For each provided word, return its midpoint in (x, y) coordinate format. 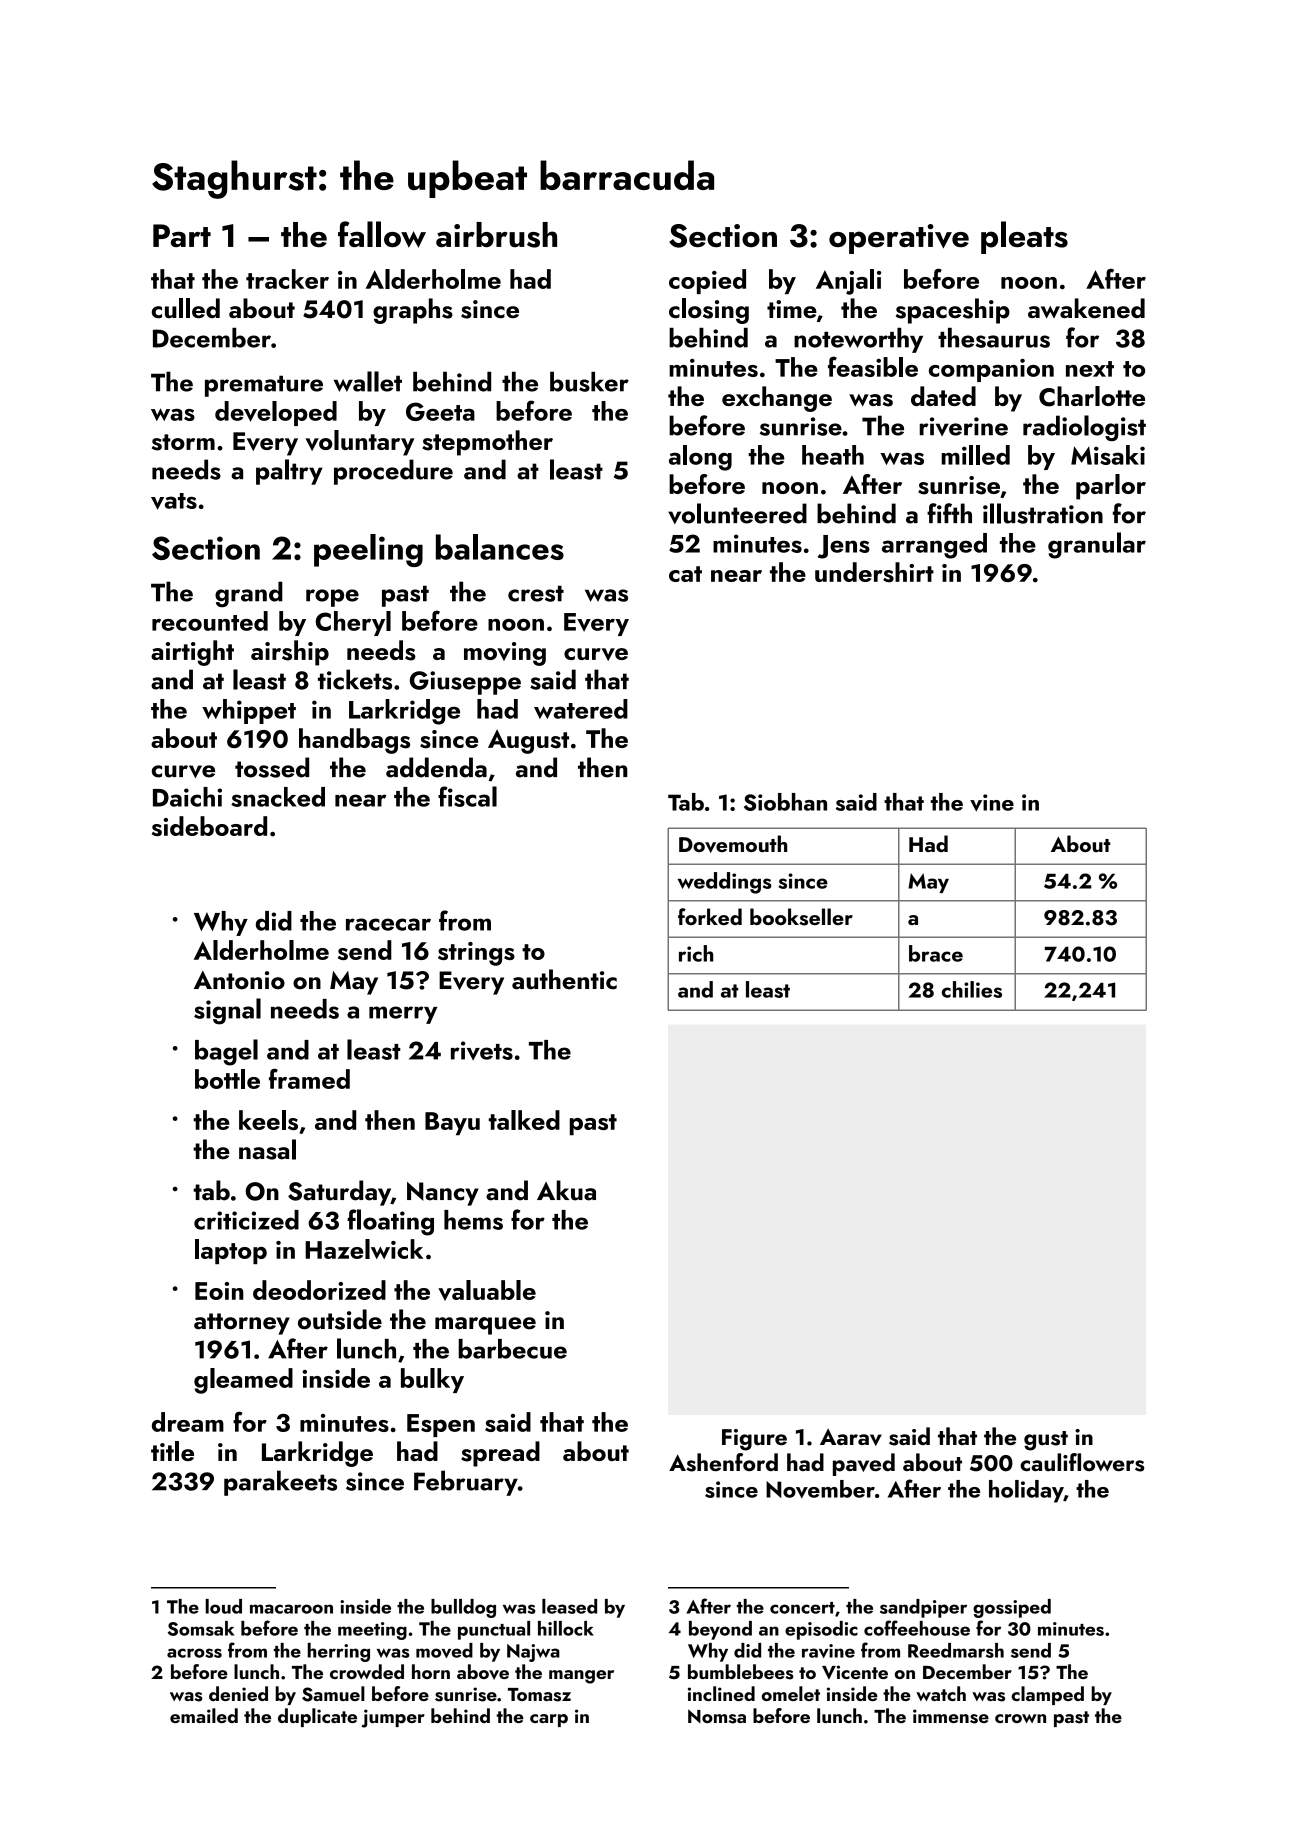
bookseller (801, 917)
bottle (227, 1079)
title (172, 1451)
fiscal (467, 796)
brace (936, 953)
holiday (1026, 1491)
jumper (393, 1718)
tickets (355, 679)
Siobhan (785, 802)
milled (976, 455)
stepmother (487, 443)
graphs (413, 311)
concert (802, 1608)
